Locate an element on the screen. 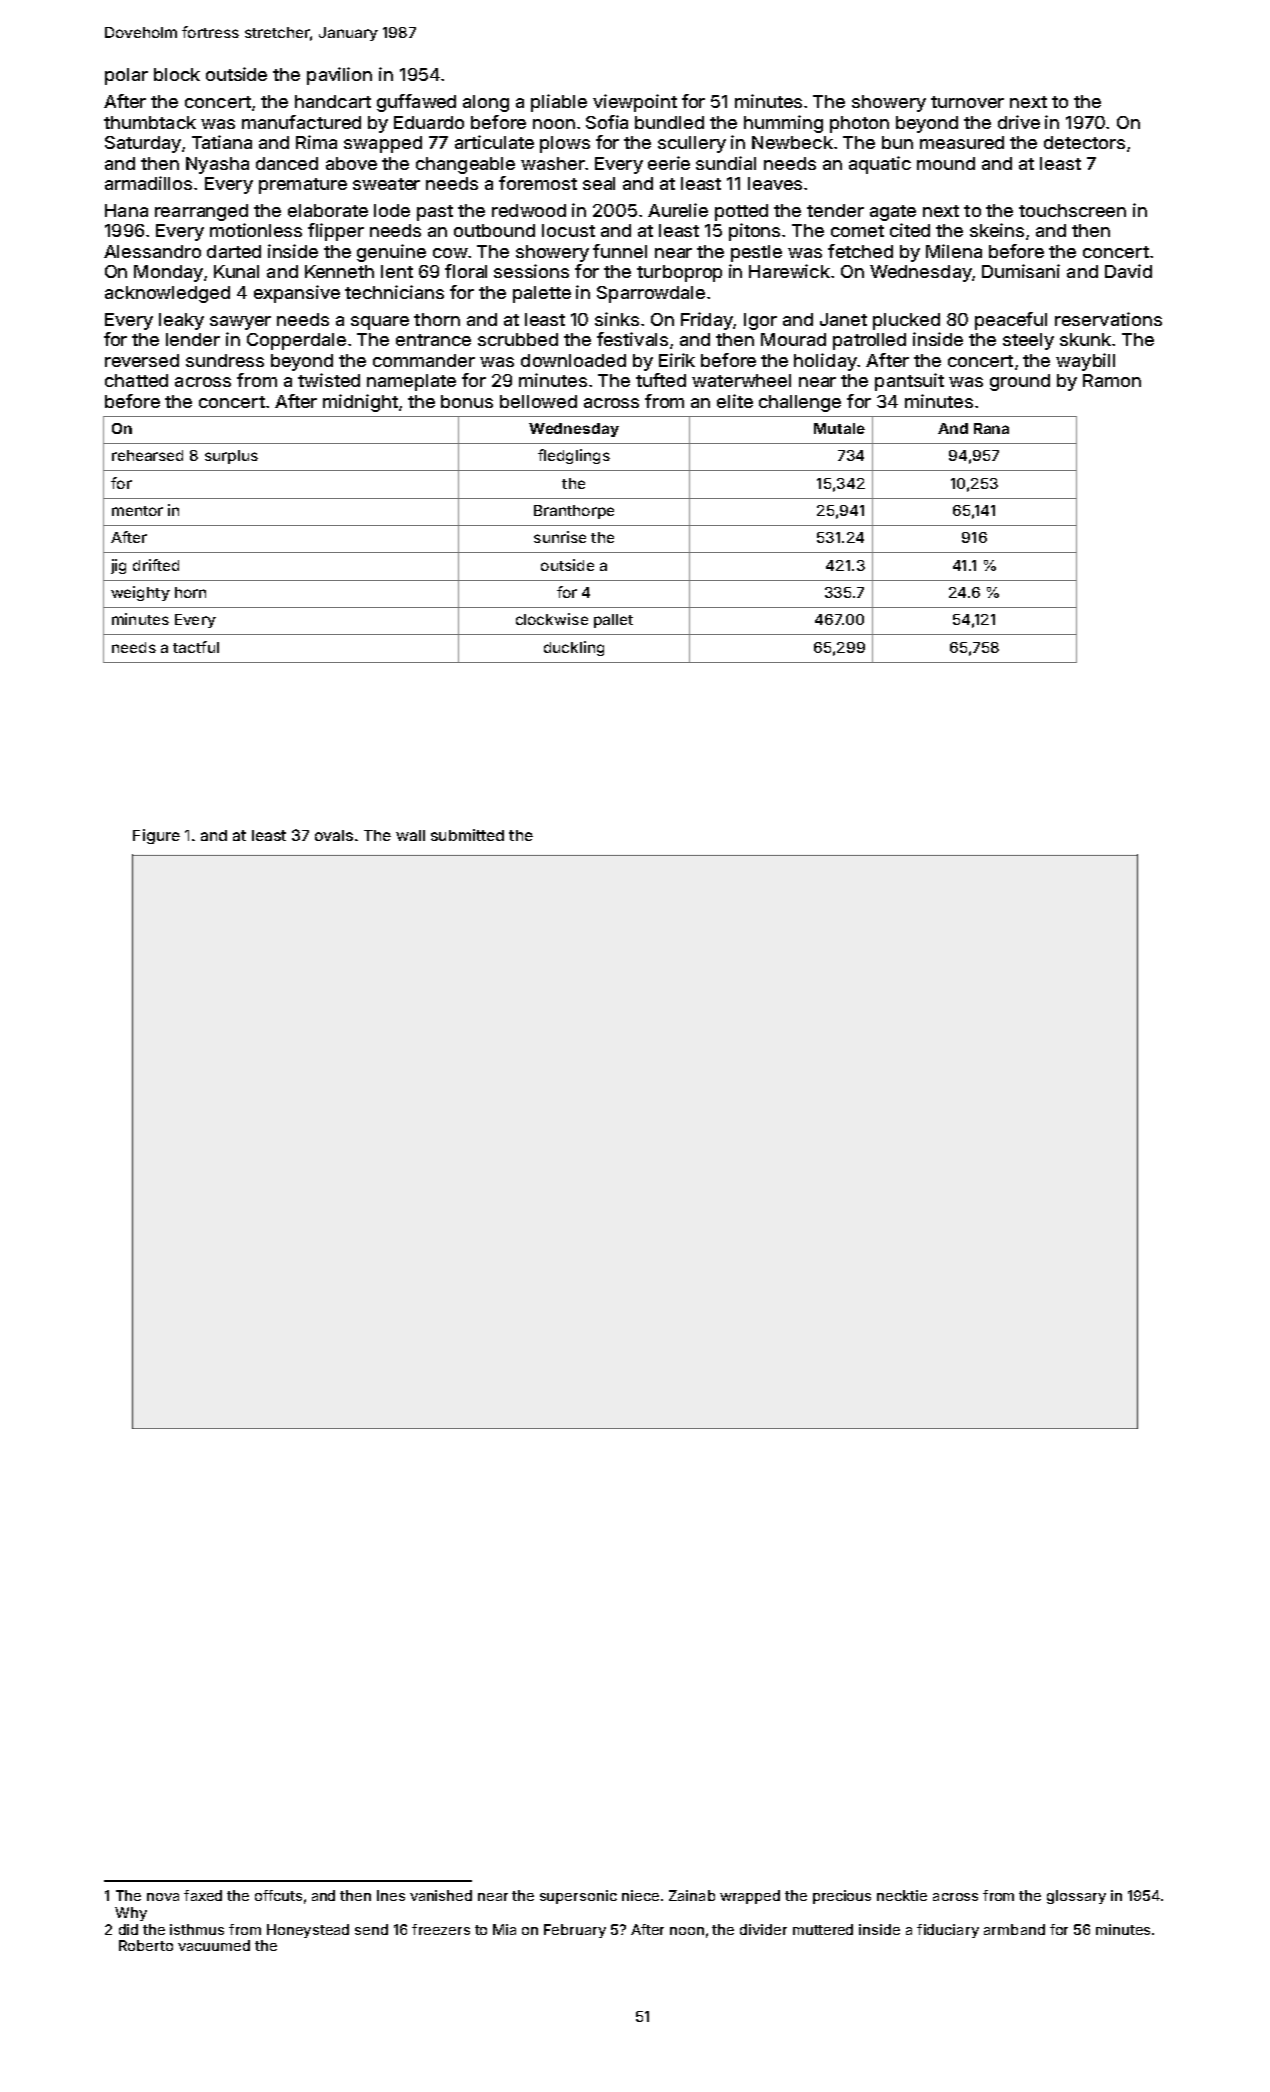 The image size is (1270, 2092). submitted is located at coordinates (467, 835).
